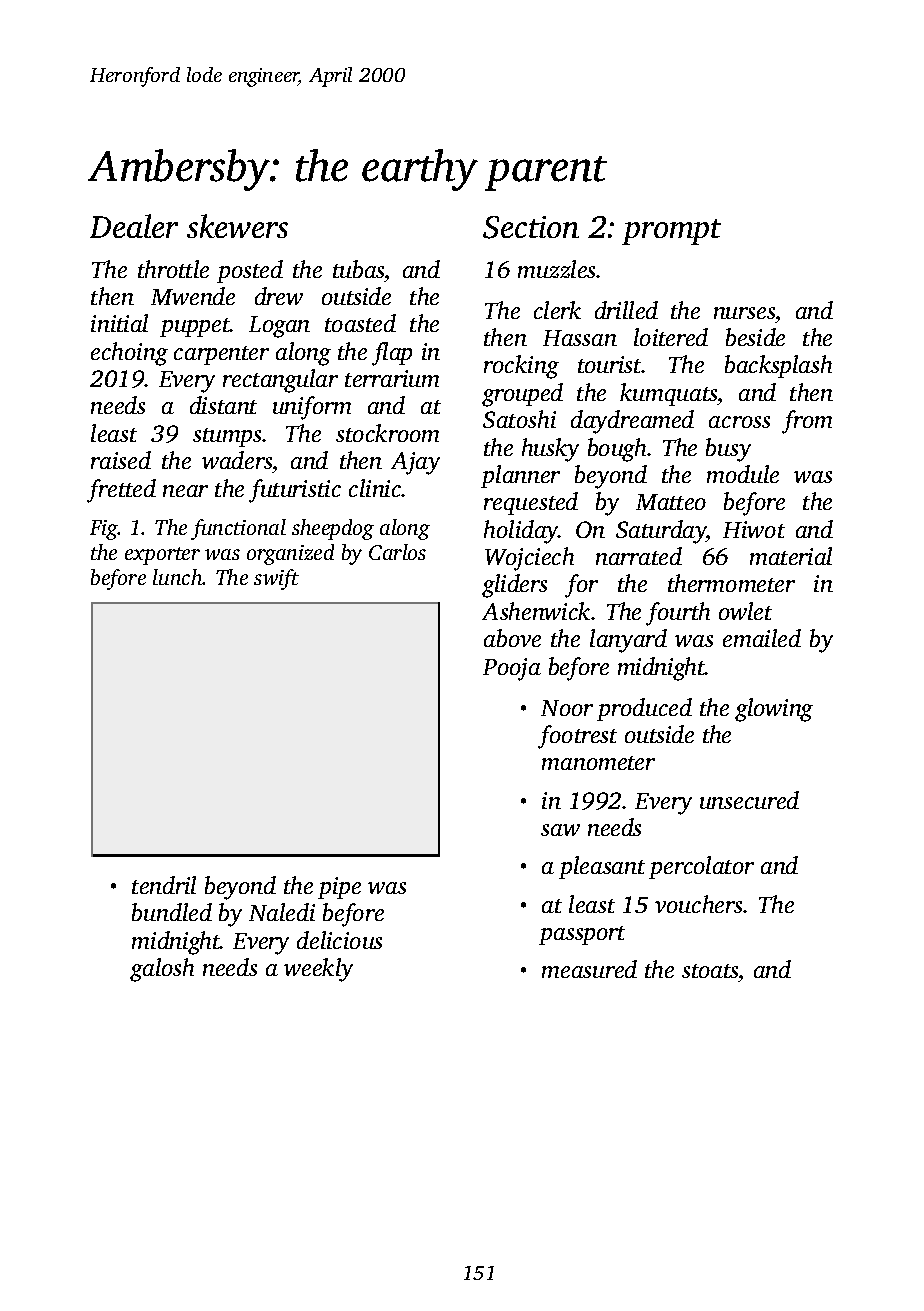  What do you see at coordinates (279, 296) in the page?
I see `drew` at bounding box center [279, 296].
